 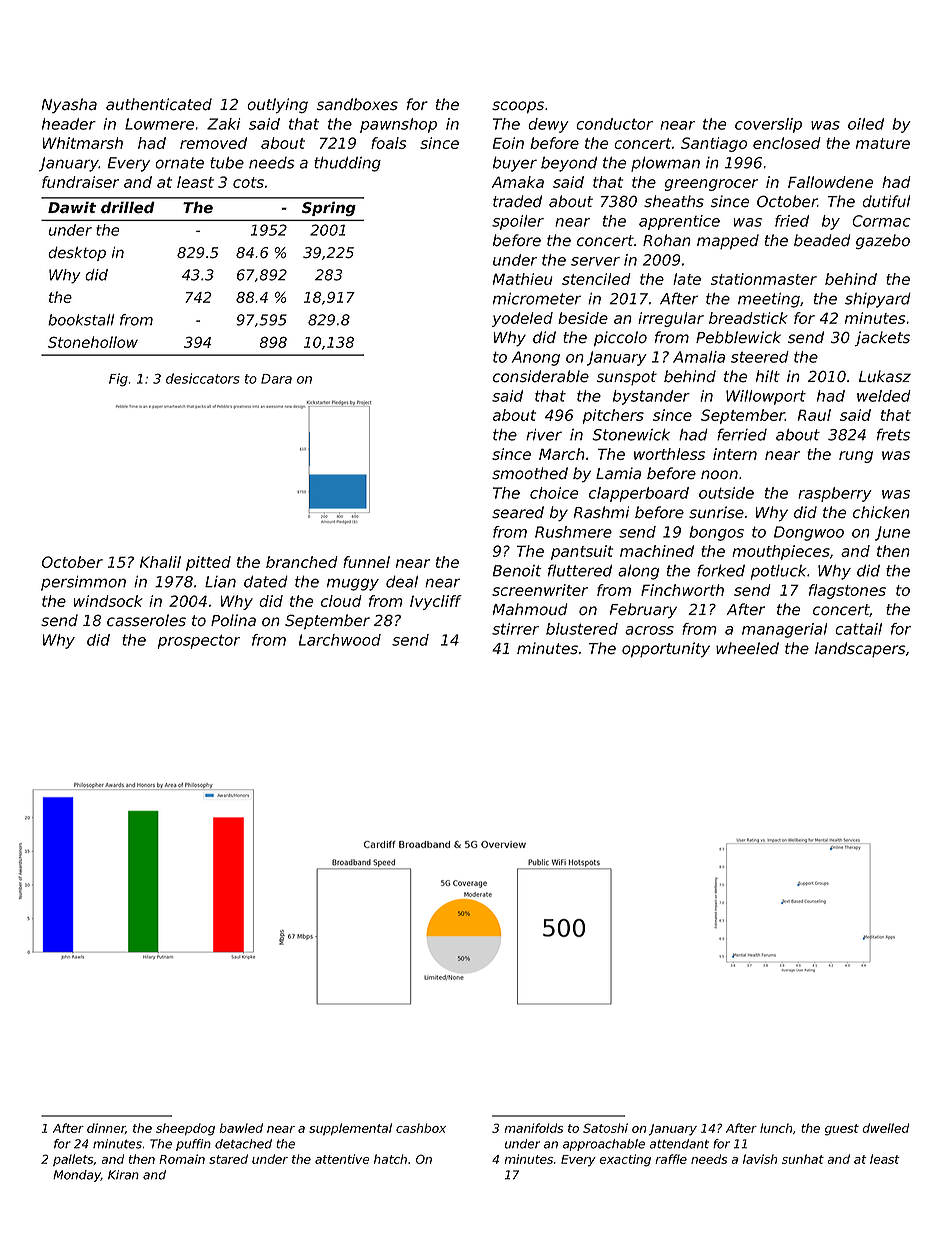 I want to click on cots, so click(x=248, y=182).
